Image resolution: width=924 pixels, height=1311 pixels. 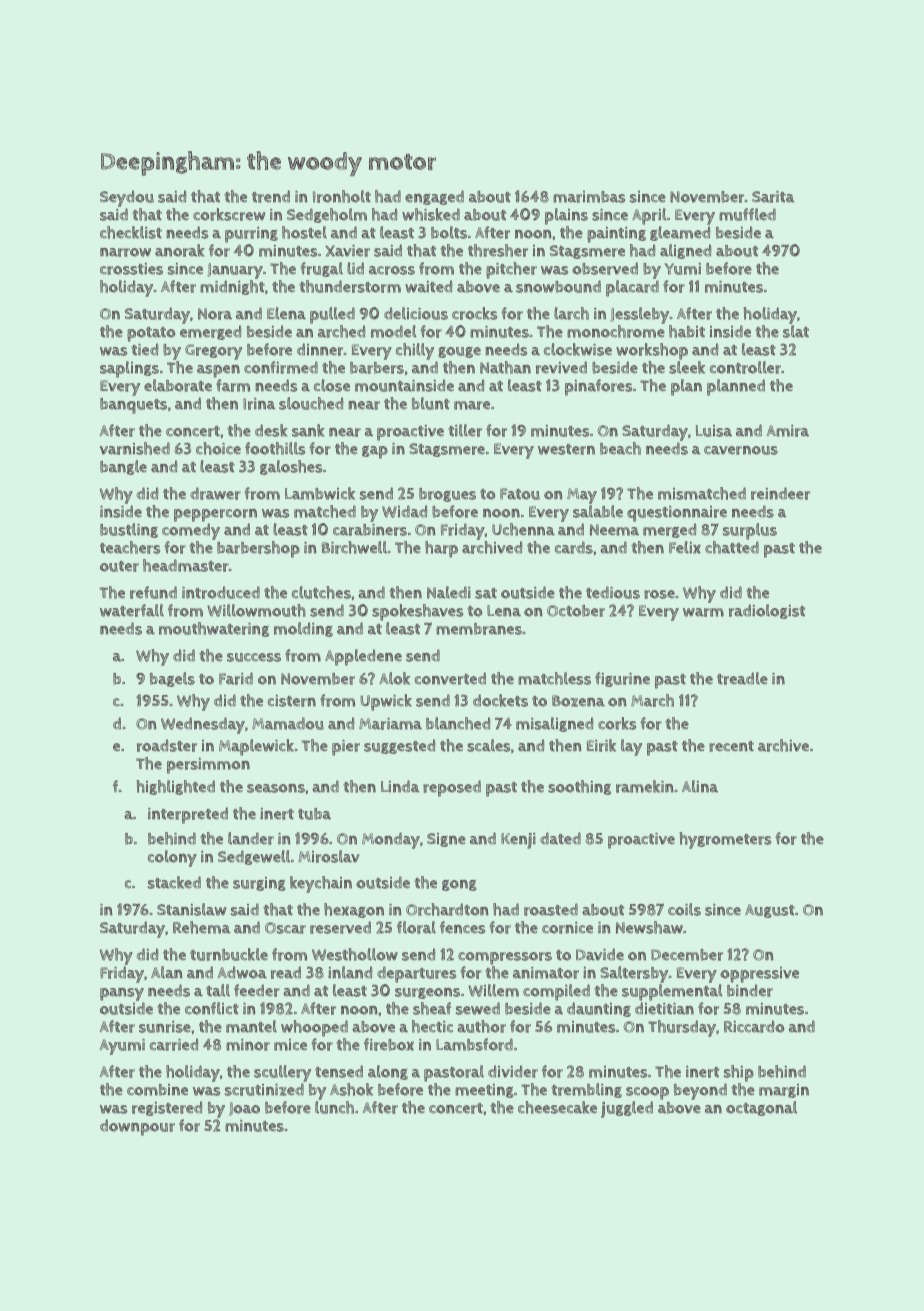 What do you see at coordinates (589, 197) in the image?
I see `marimbas` at bounding box center [589, 197].
